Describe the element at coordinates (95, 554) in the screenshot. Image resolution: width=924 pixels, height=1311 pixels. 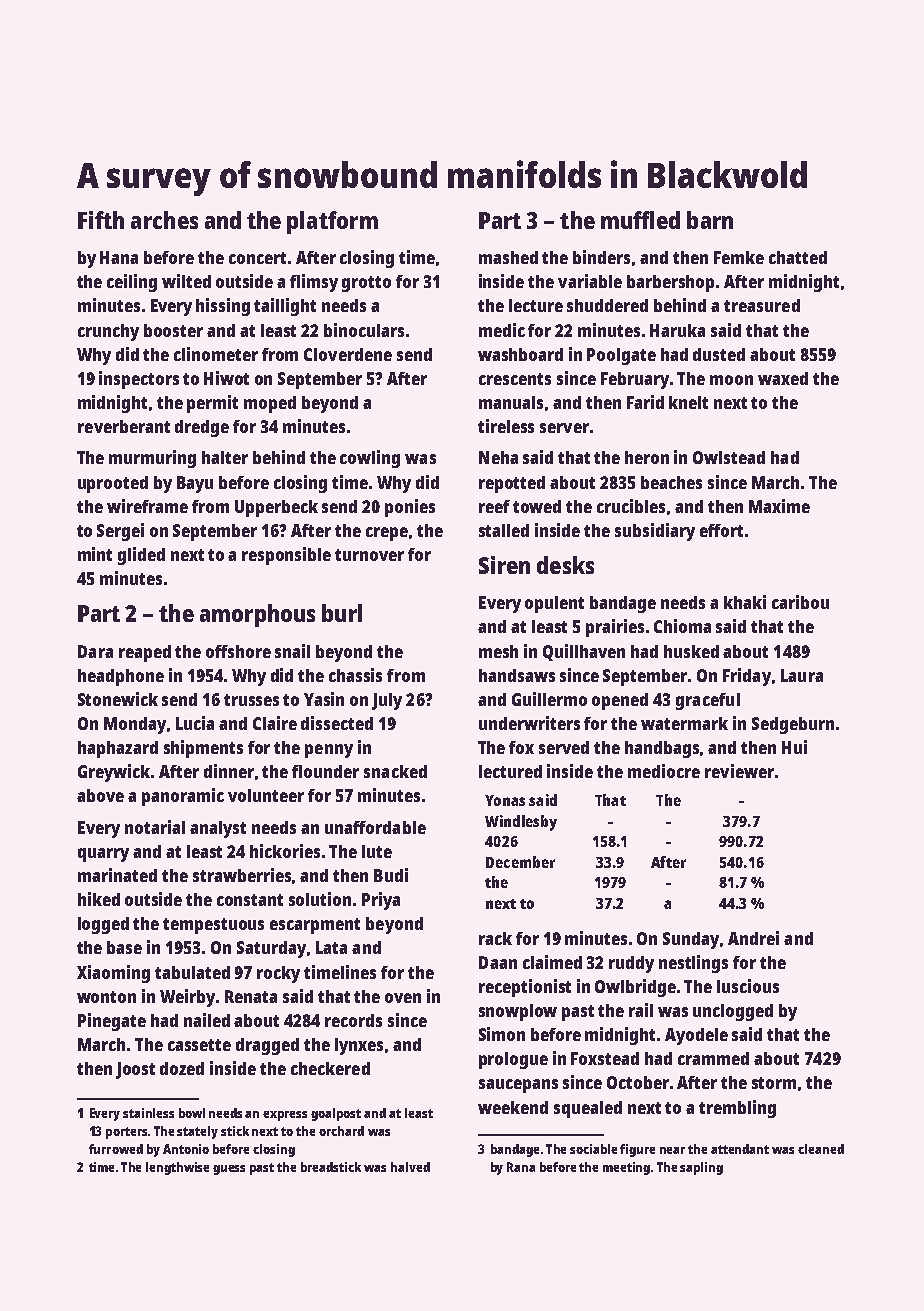
I see `mint` at that location.
